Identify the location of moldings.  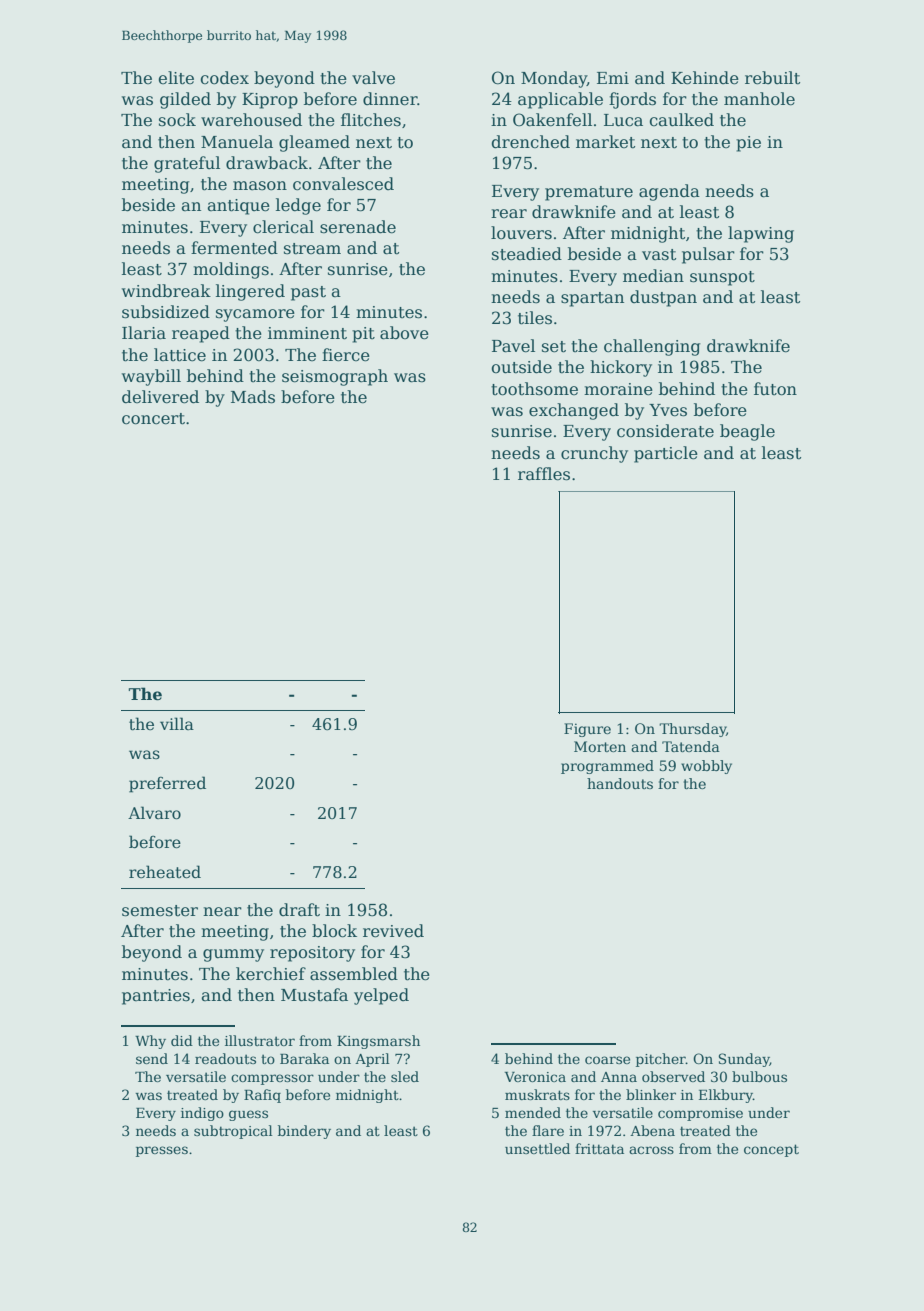
(231, 270).
